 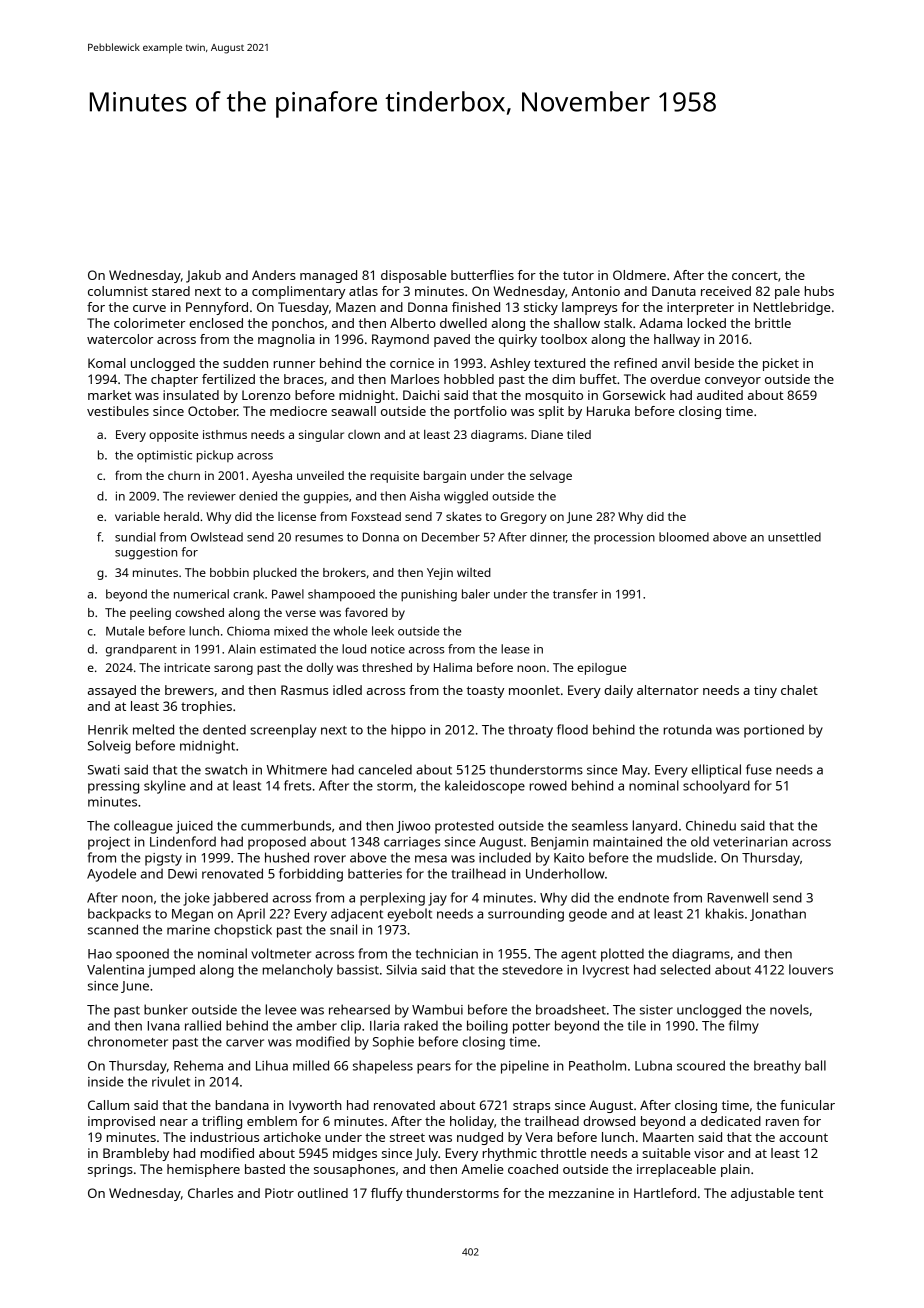 I want to click on moonlet, so click(x=534, y=690).
